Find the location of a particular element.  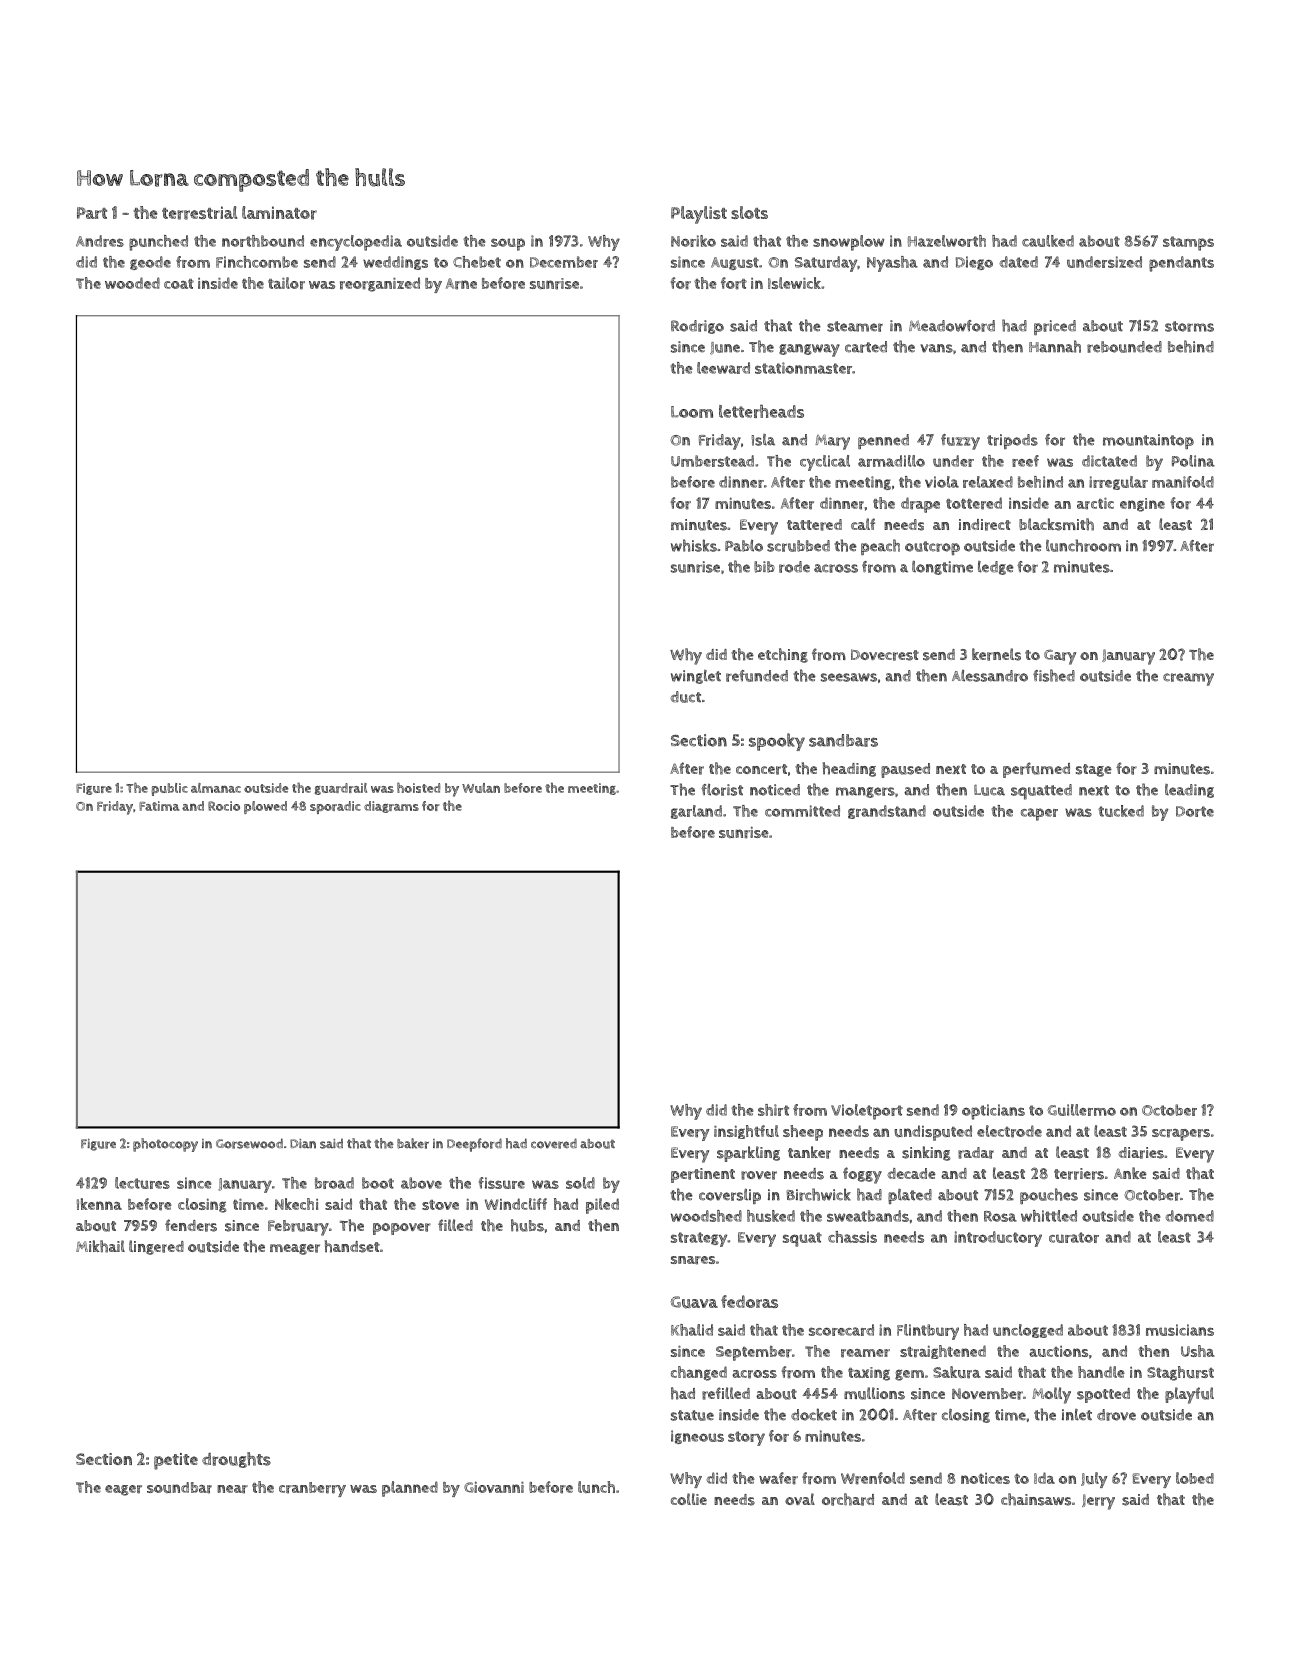

Violetport is located at coordinates (867, 1112).
